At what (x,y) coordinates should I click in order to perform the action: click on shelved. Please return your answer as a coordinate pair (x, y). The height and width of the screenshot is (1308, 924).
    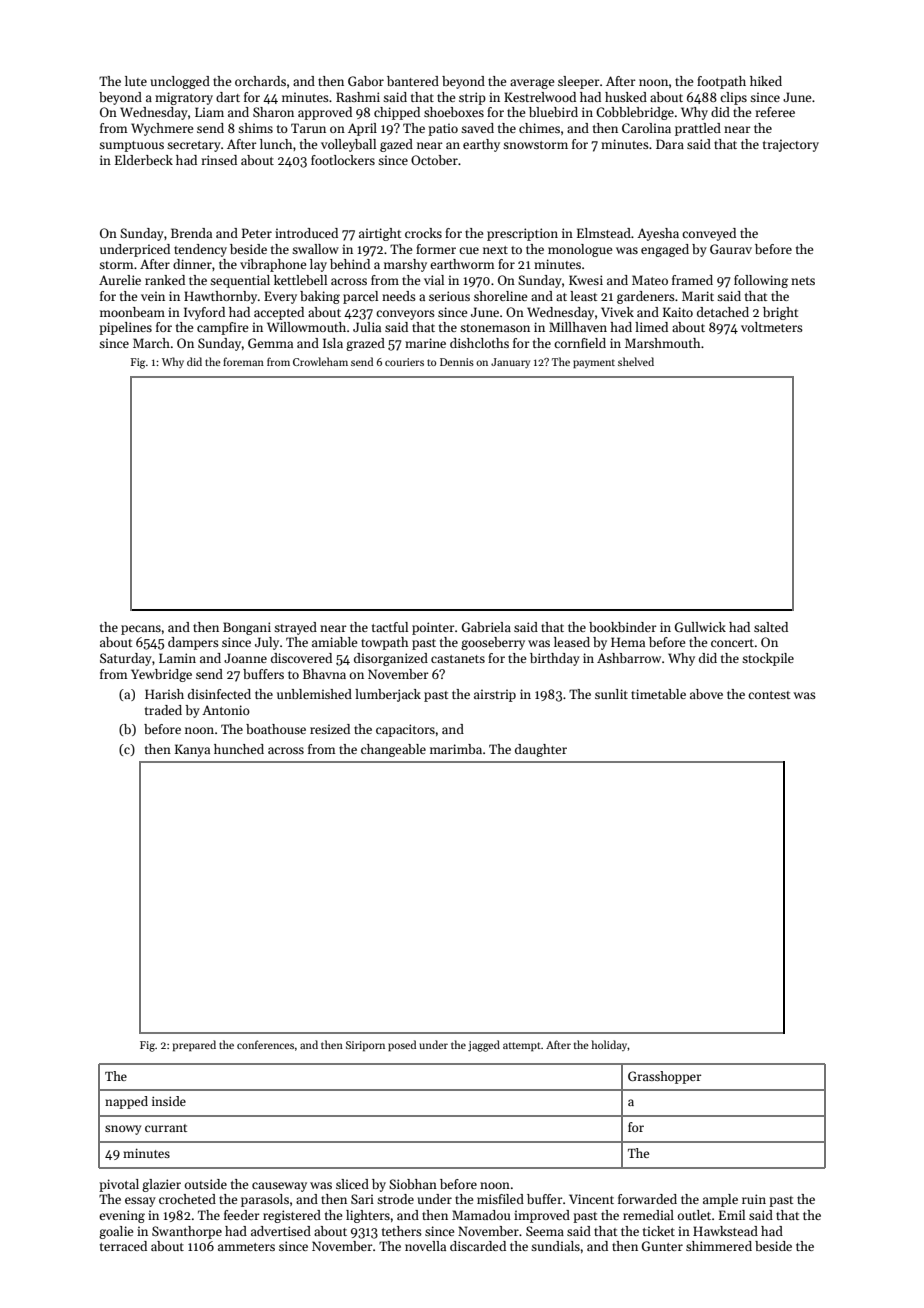
    Looking at the image, I should click on (636, 361).
